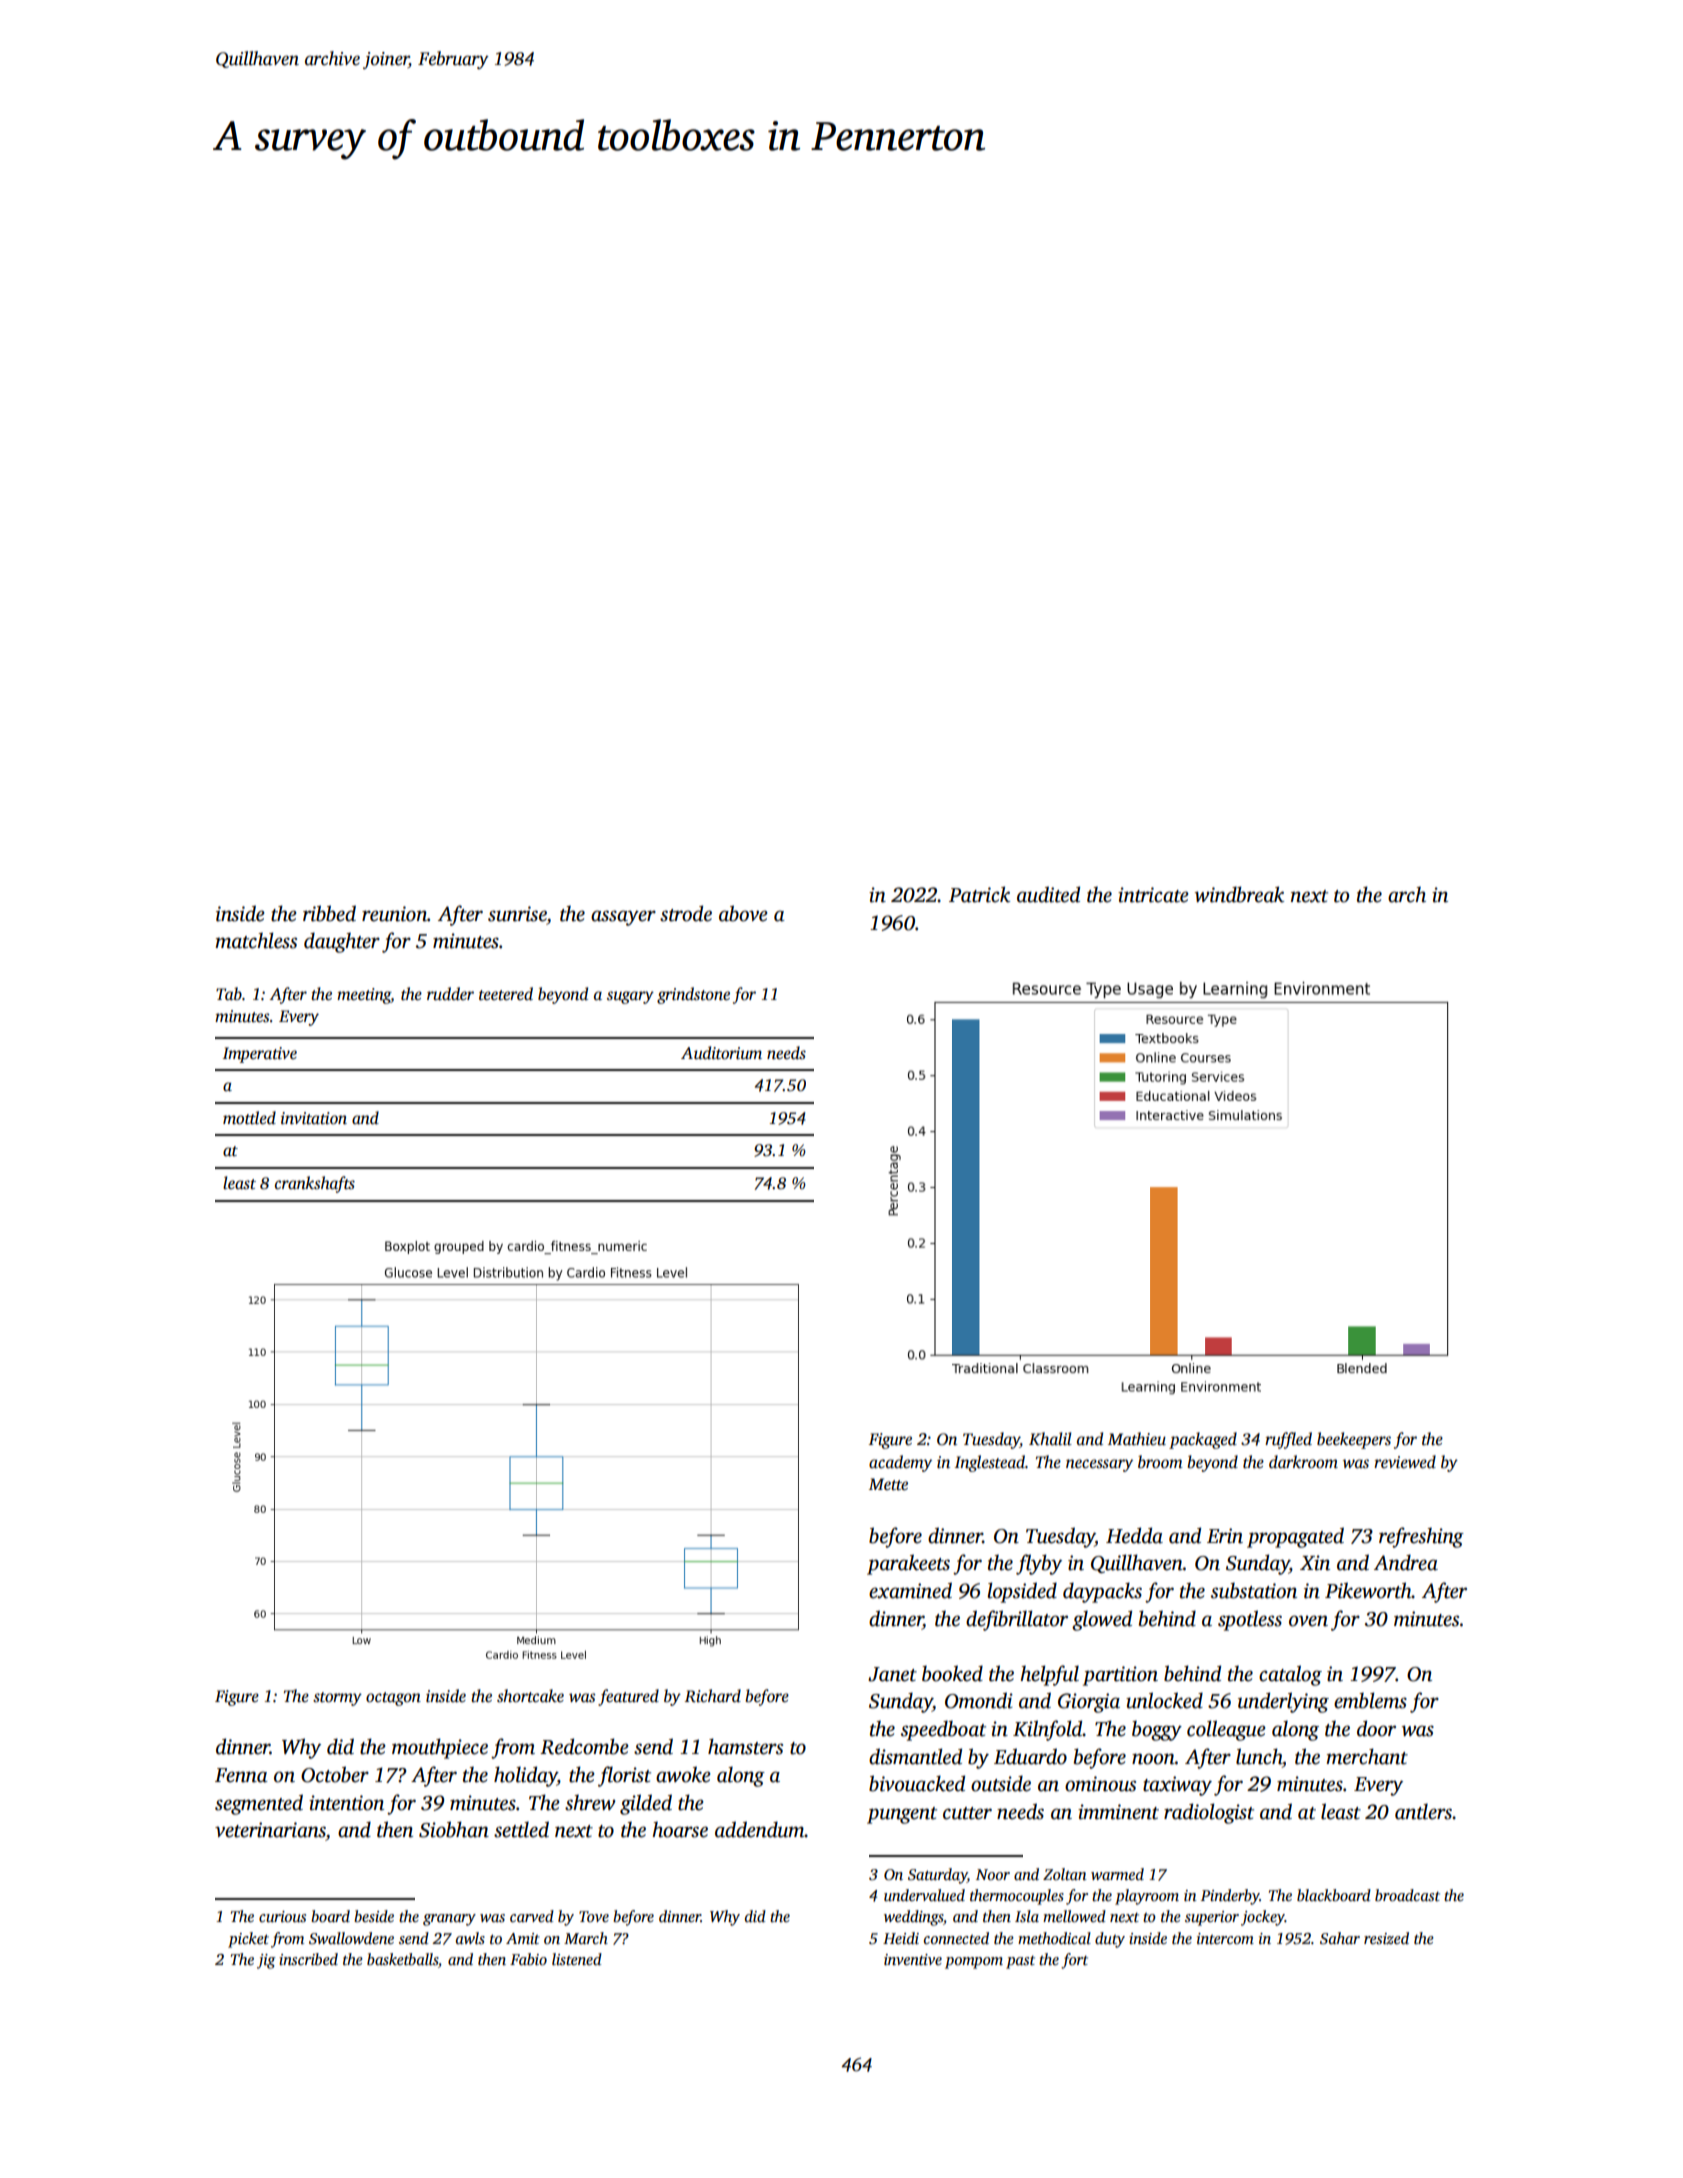 The image size is (1683, 2178). Describe the element at coordinates (337, 1699) in the screenshot. I see `stormy` at that location.
